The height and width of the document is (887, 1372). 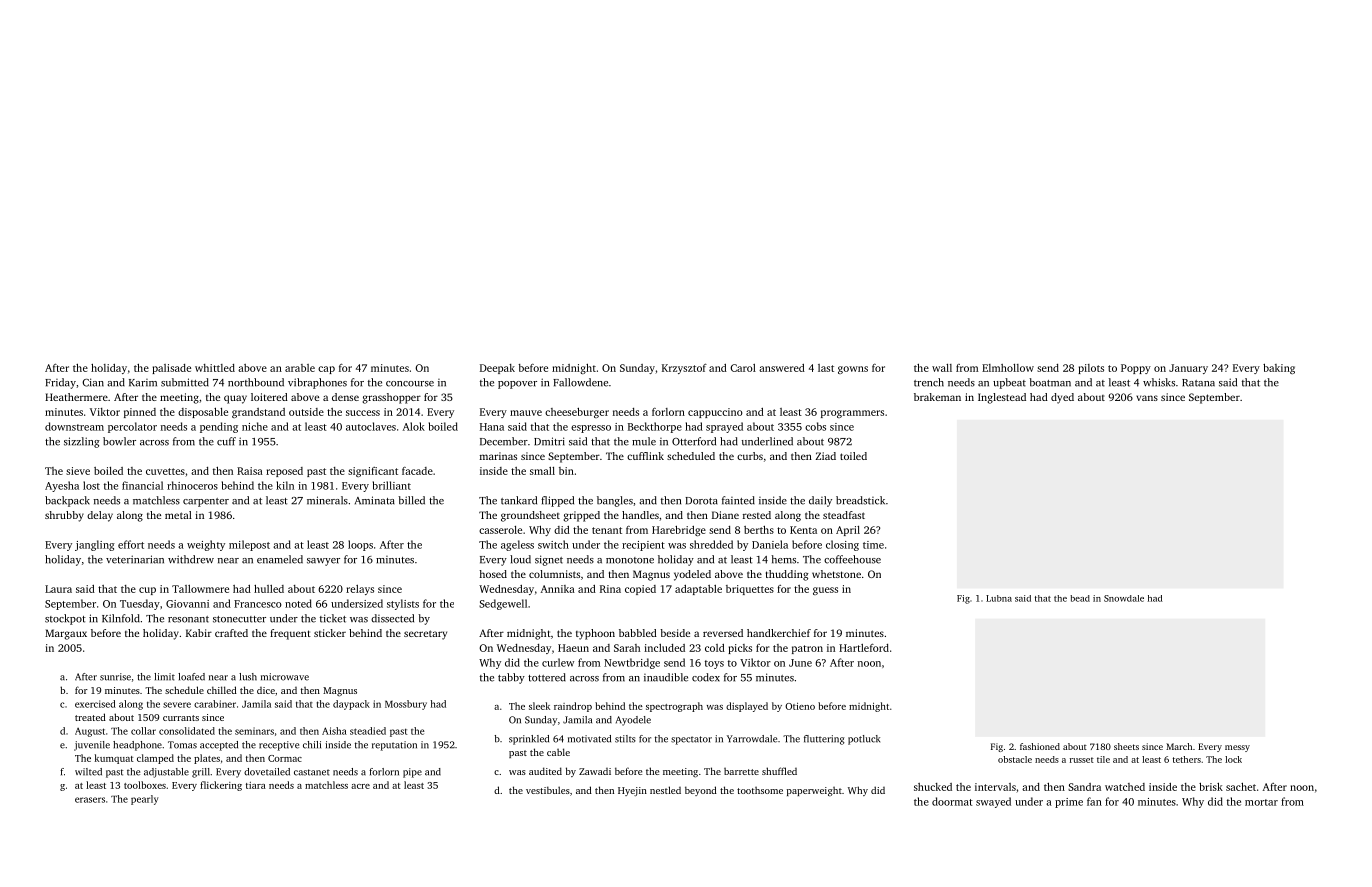 I want to click on Sandra, so click(x=1084, y=787).
